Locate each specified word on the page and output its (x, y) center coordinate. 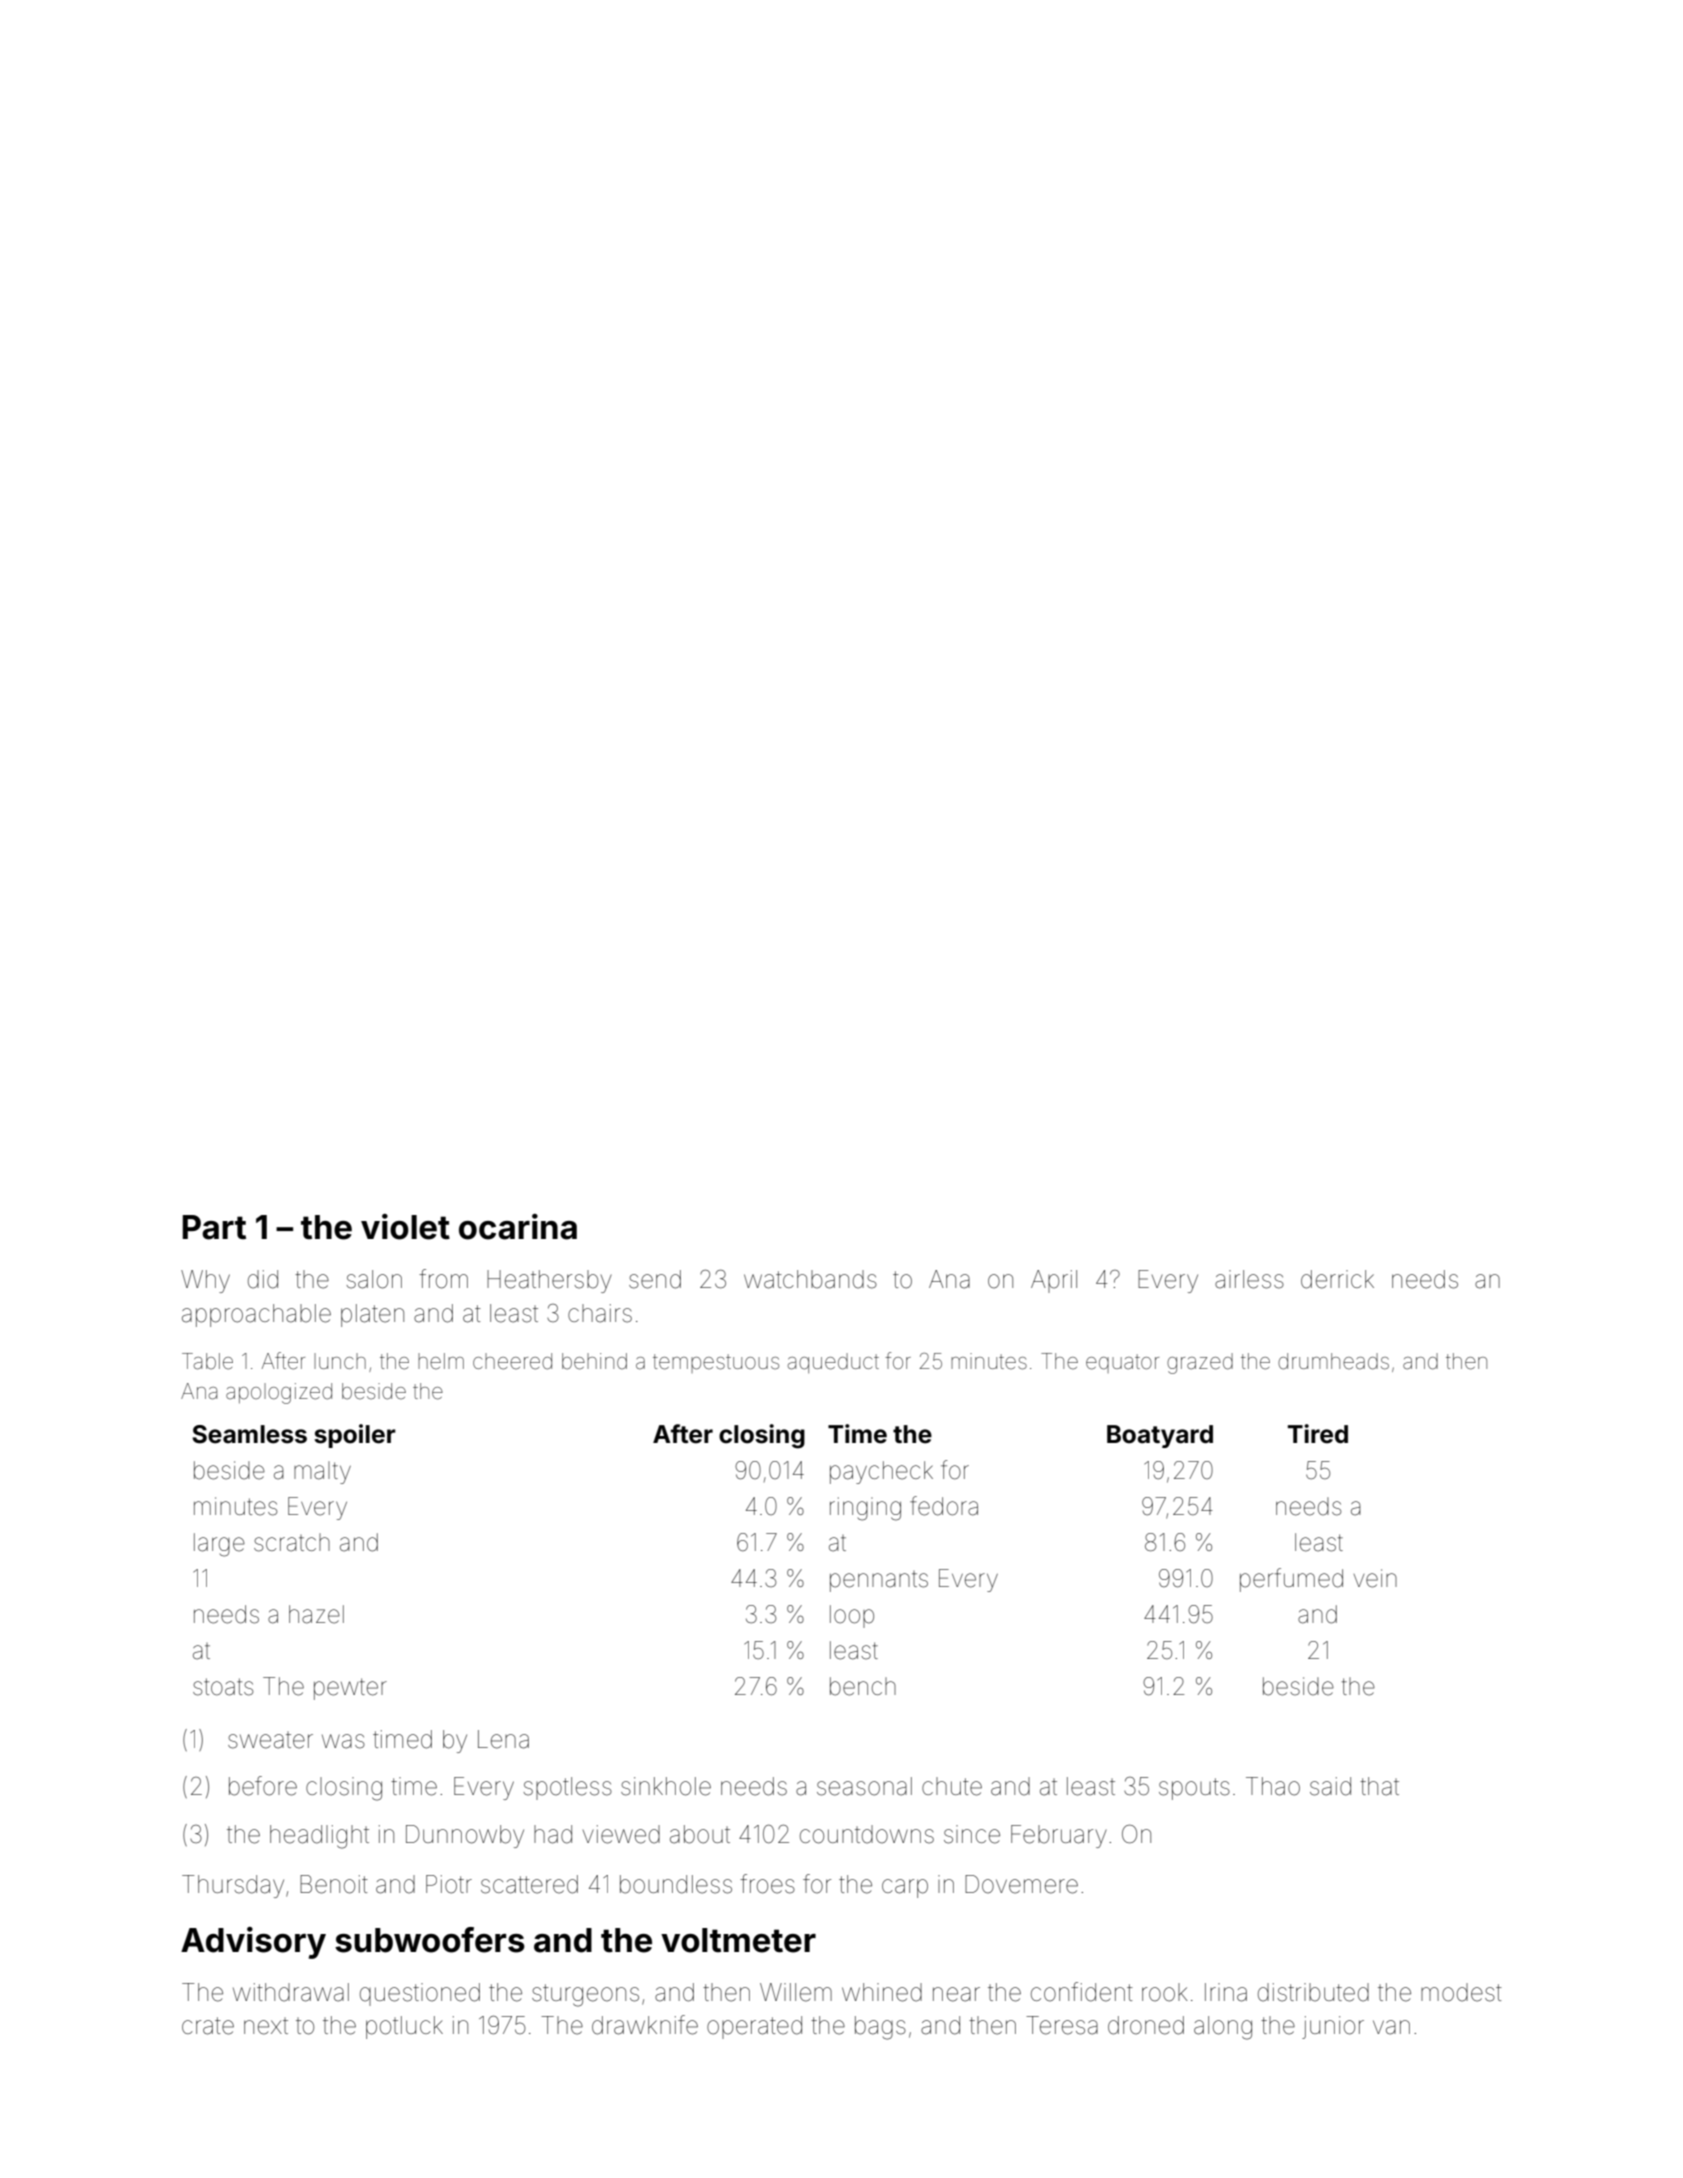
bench (863, 1686)
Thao (1273, 1786)
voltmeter (738, 1940)
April (1054, 1281)
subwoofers (430, 1940)
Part (214, 1227)
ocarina (518, 1227)
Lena (503, 1739)
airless (1249, 1279)
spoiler (355, 1436)
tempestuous (716, 1363)
